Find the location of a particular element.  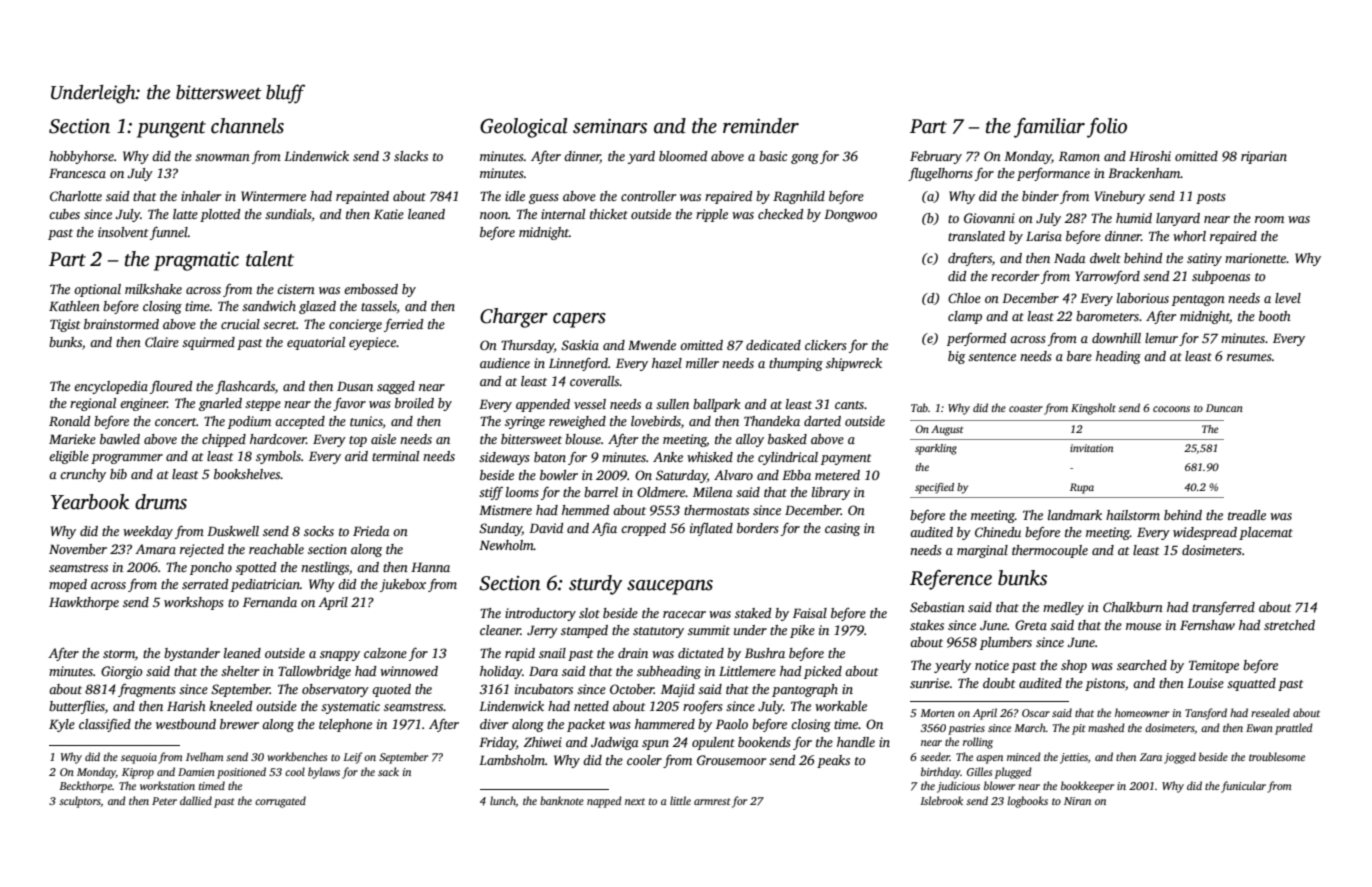

dedicated is located at coordinates (773, 345).
